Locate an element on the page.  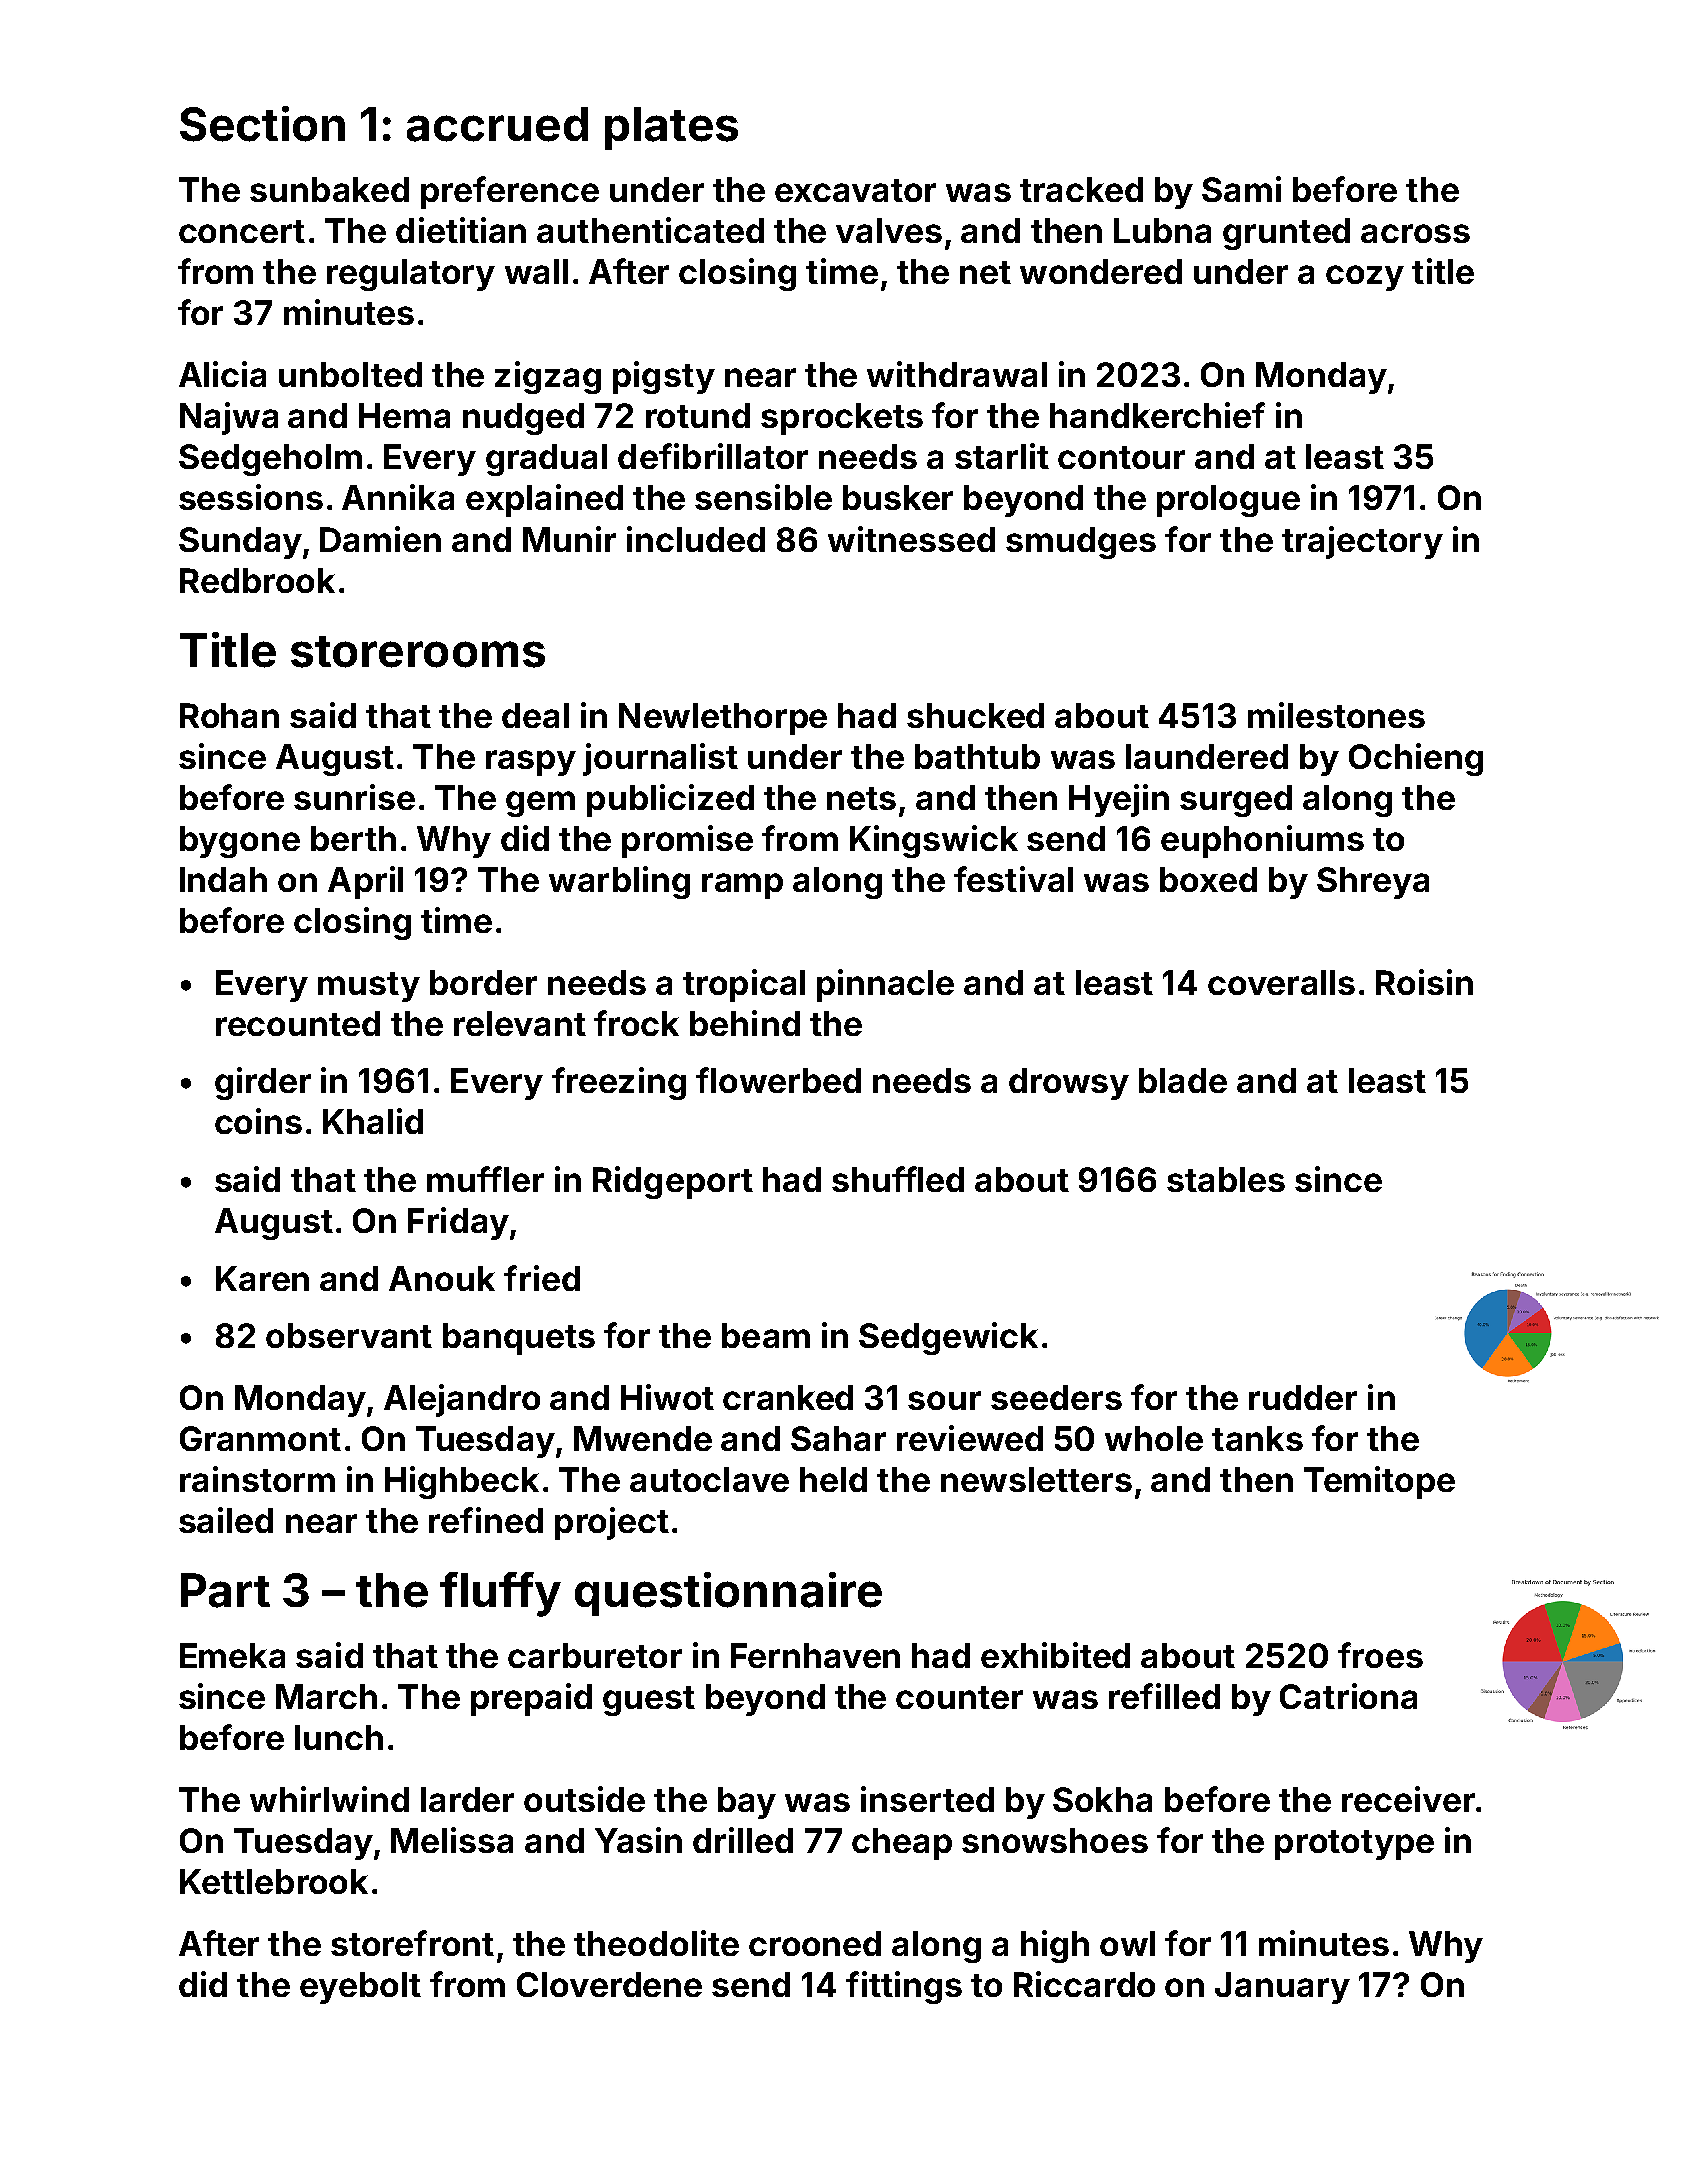
plates is located at coordinates (671, 128).
